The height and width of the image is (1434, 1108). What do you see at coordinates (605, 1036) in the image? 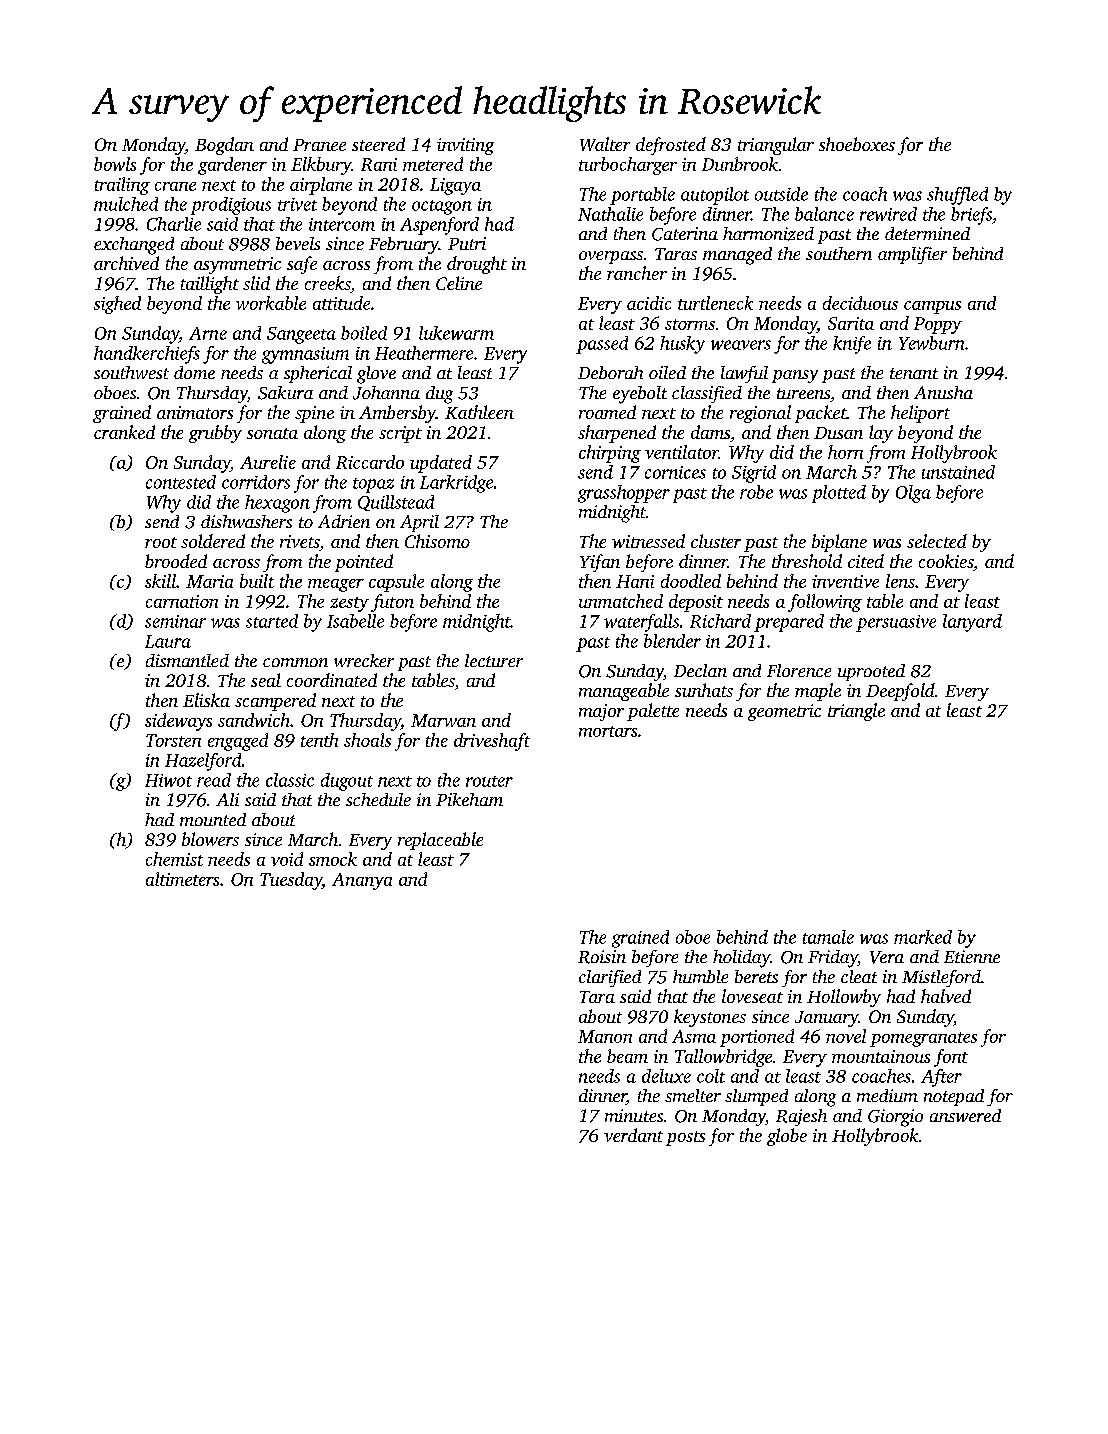
I see `Manon` at bounding box center [605, 1036].
